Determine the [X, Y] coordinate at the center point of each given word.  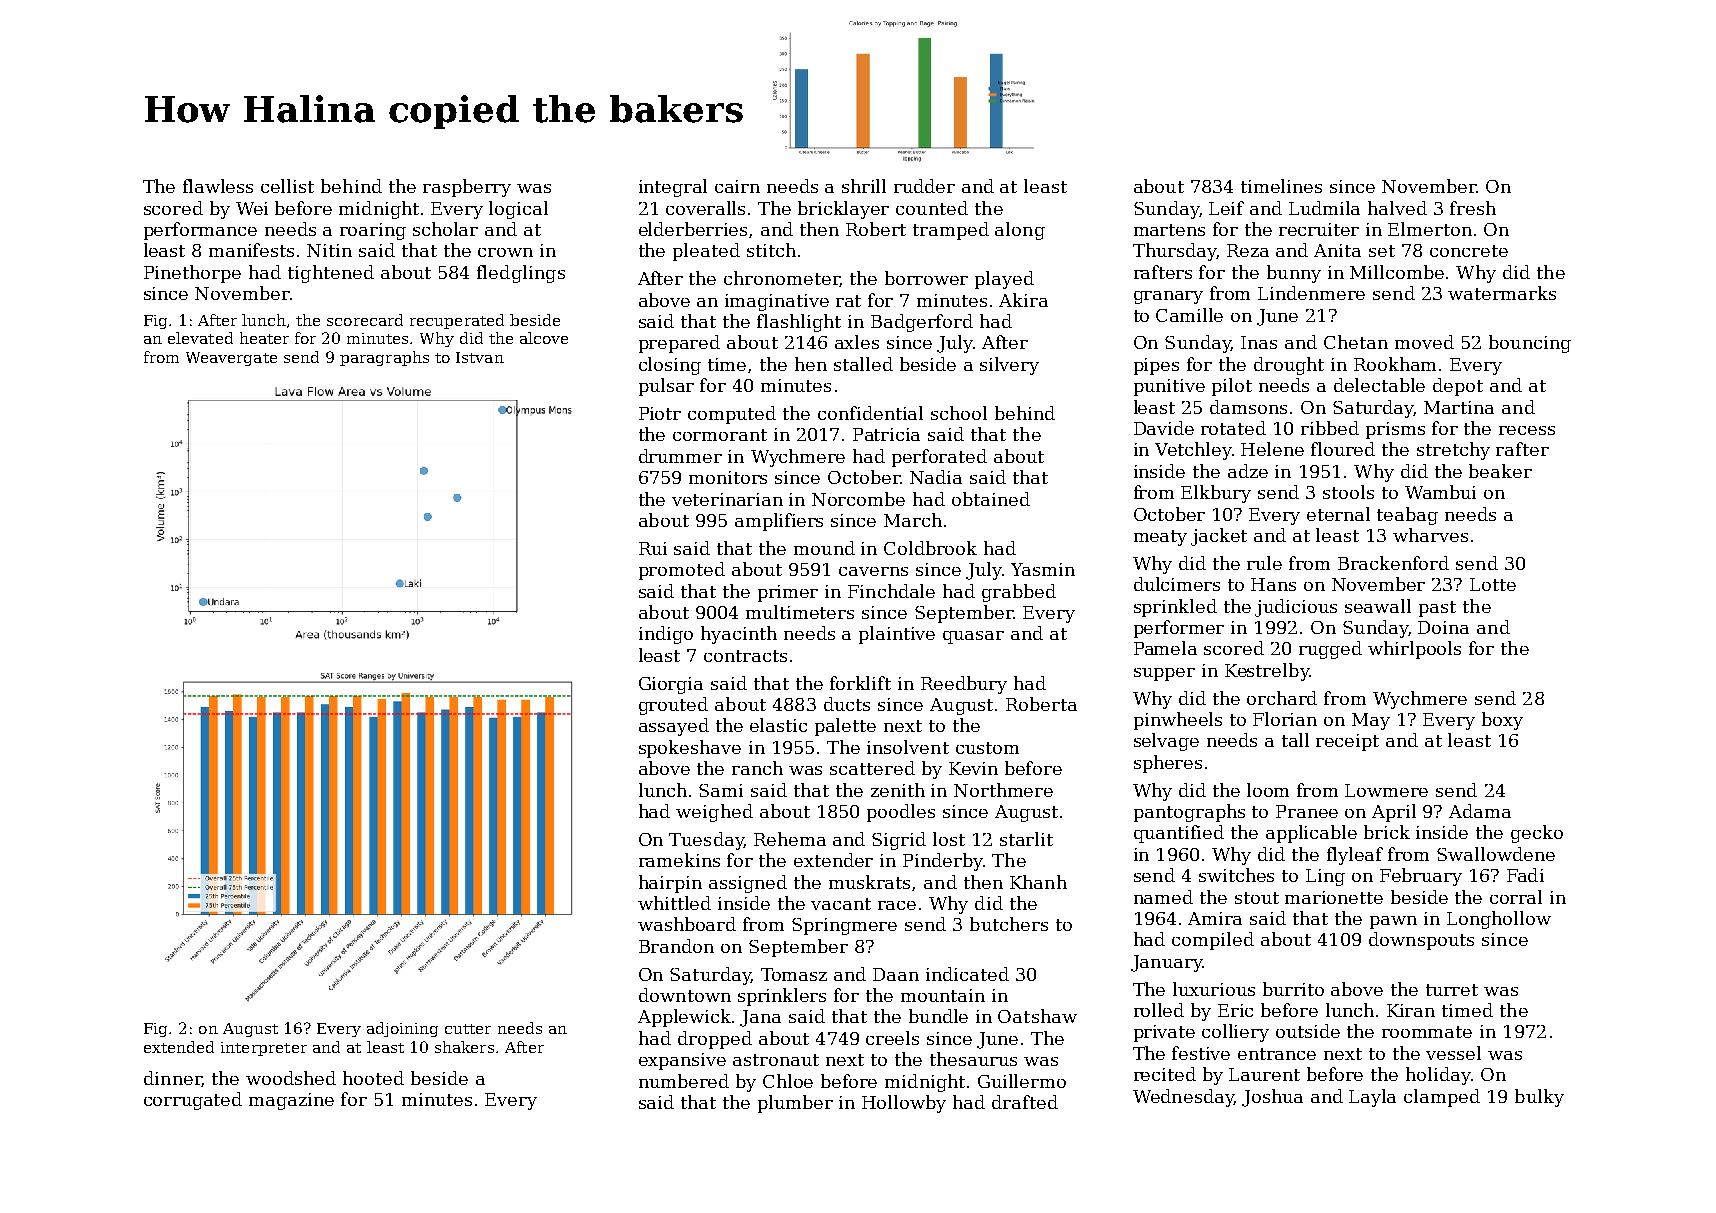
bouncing [1530, 344]
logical [518, 210]
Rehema [790, 839]
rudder [924, 186]
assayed [674, 727]
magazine [291, 1101]
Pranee [1307, 811]
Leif [1226, 208]
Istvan [480, 357]
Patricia [886, 434]
